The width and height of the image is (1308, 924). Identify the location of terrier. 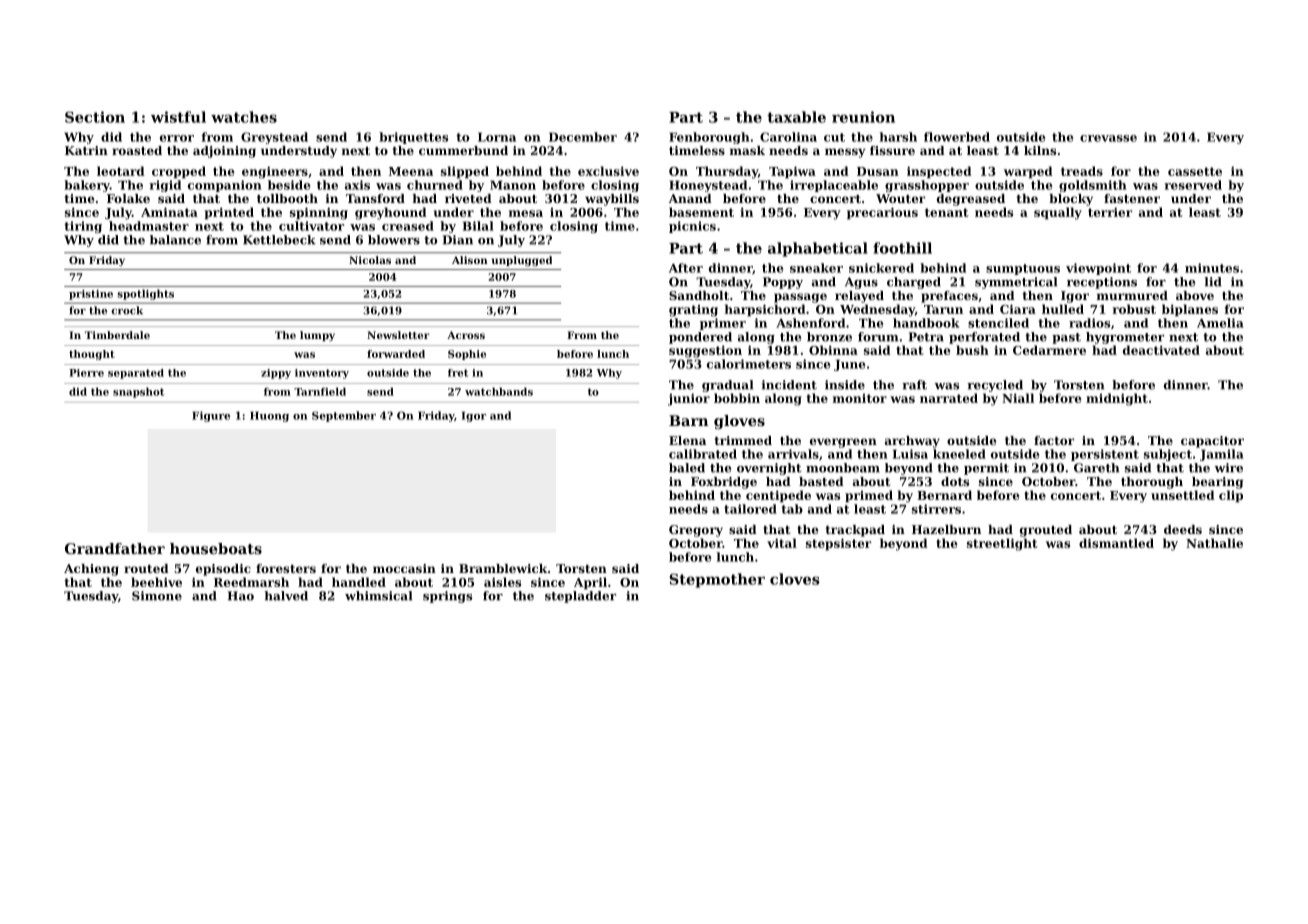
(1110, 212).
